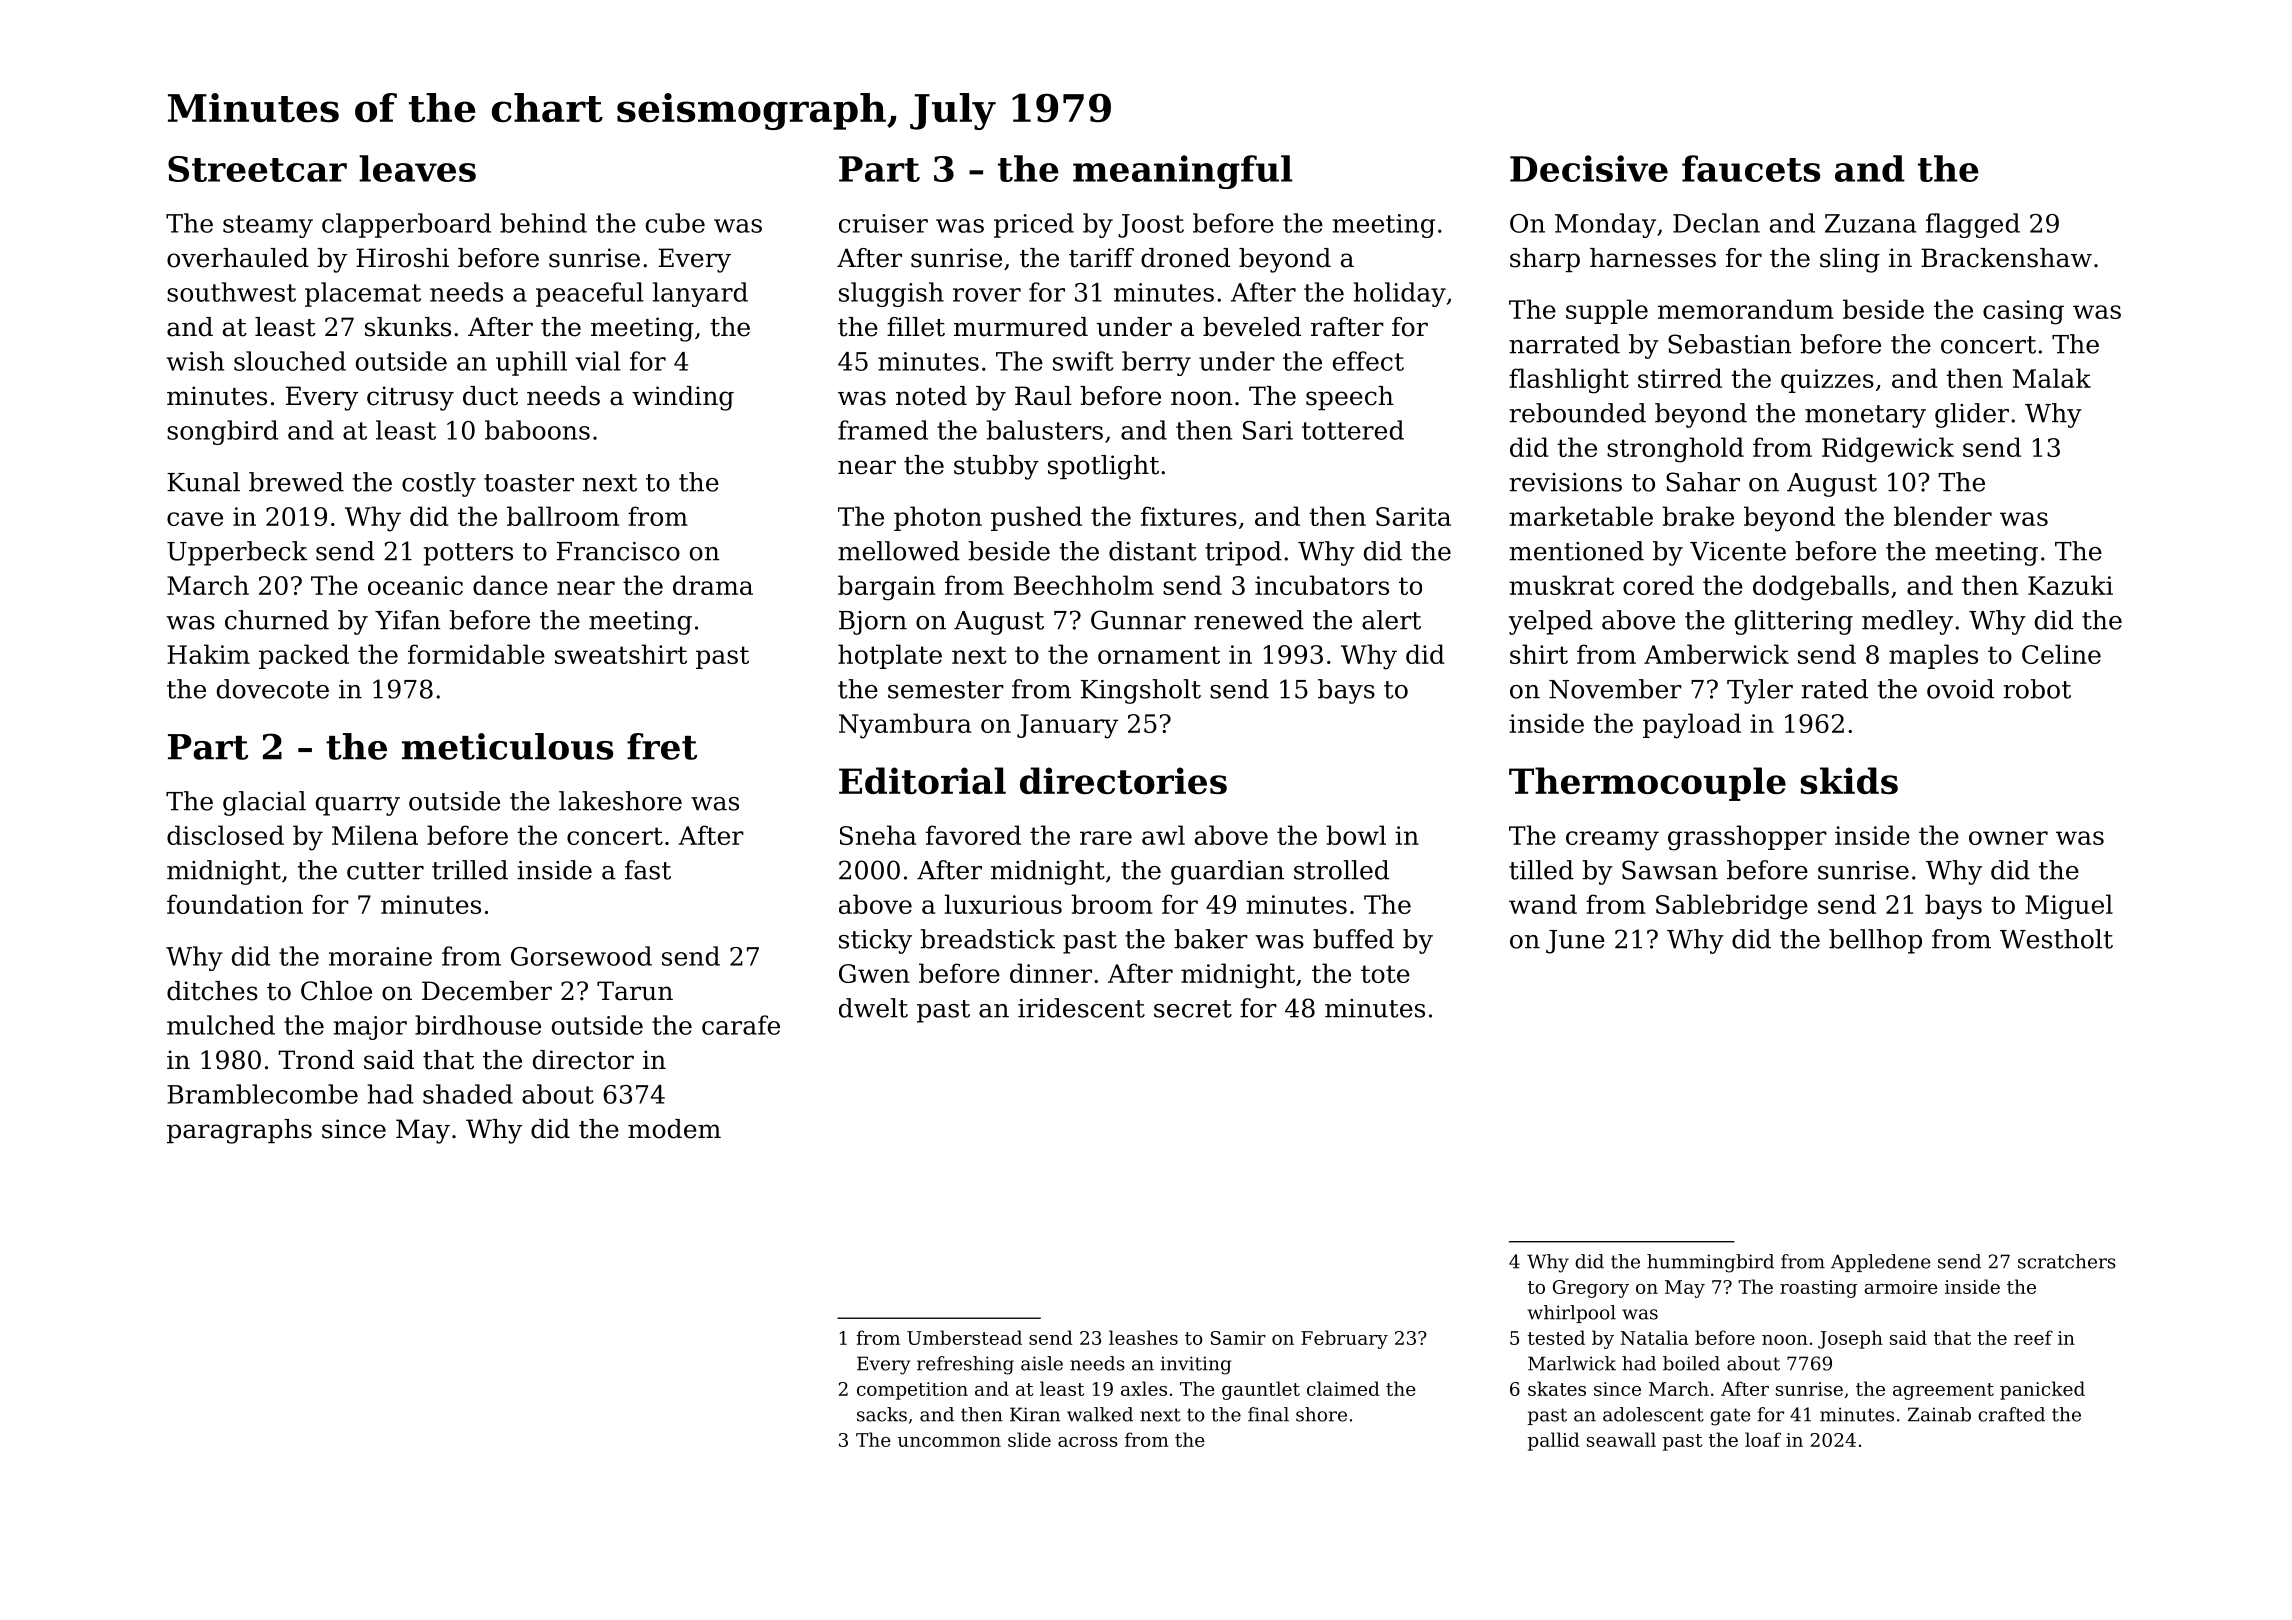 The height and width of the screenshot is (1620, 2292). What do you see at coordinates (1183, 172) in the screenshot?
I see `meaningful` at bounding box center [1183, 172].
